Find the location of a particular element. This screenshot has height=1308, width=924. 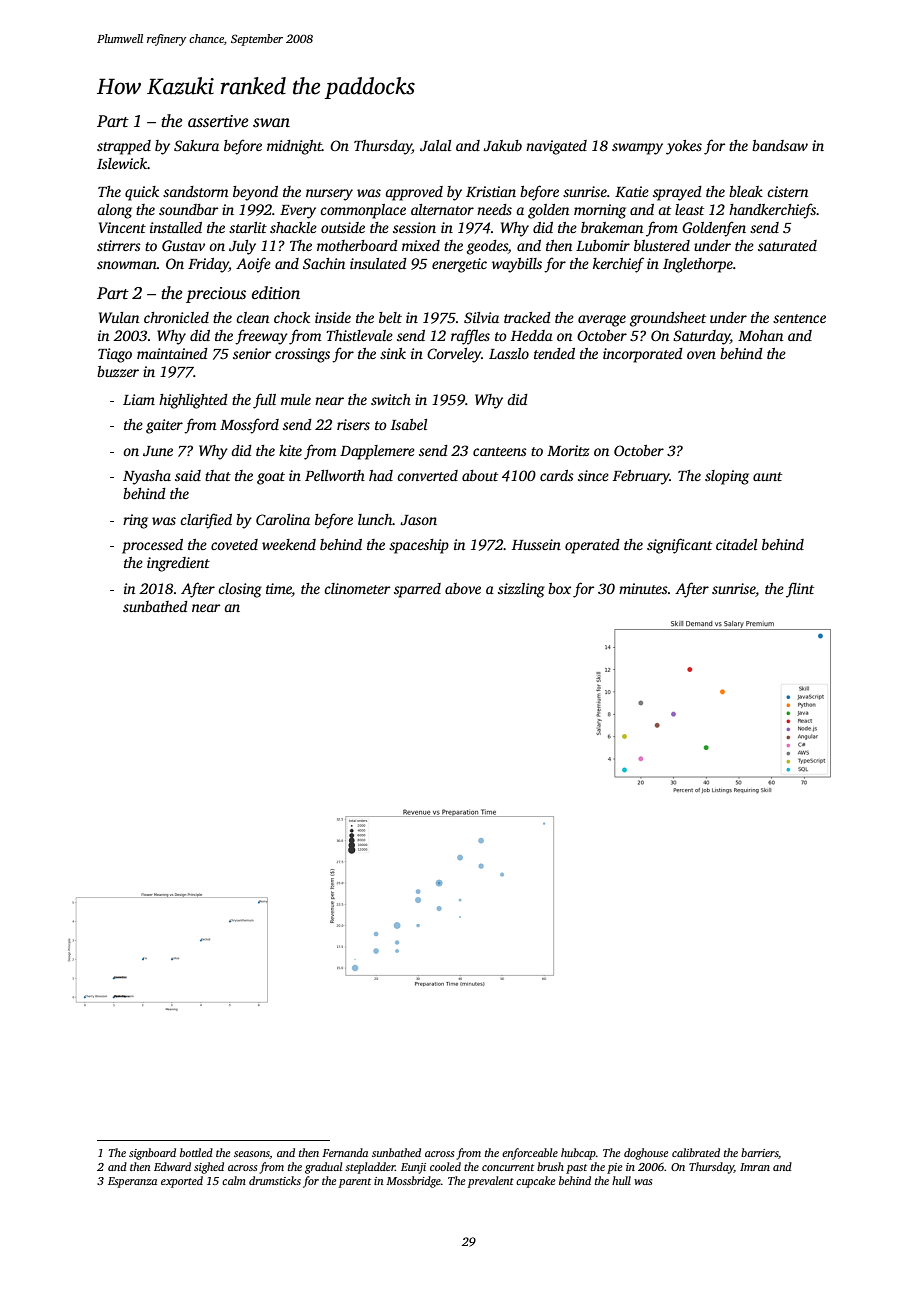

drumsticks is located at coordinates (275, 1180).
